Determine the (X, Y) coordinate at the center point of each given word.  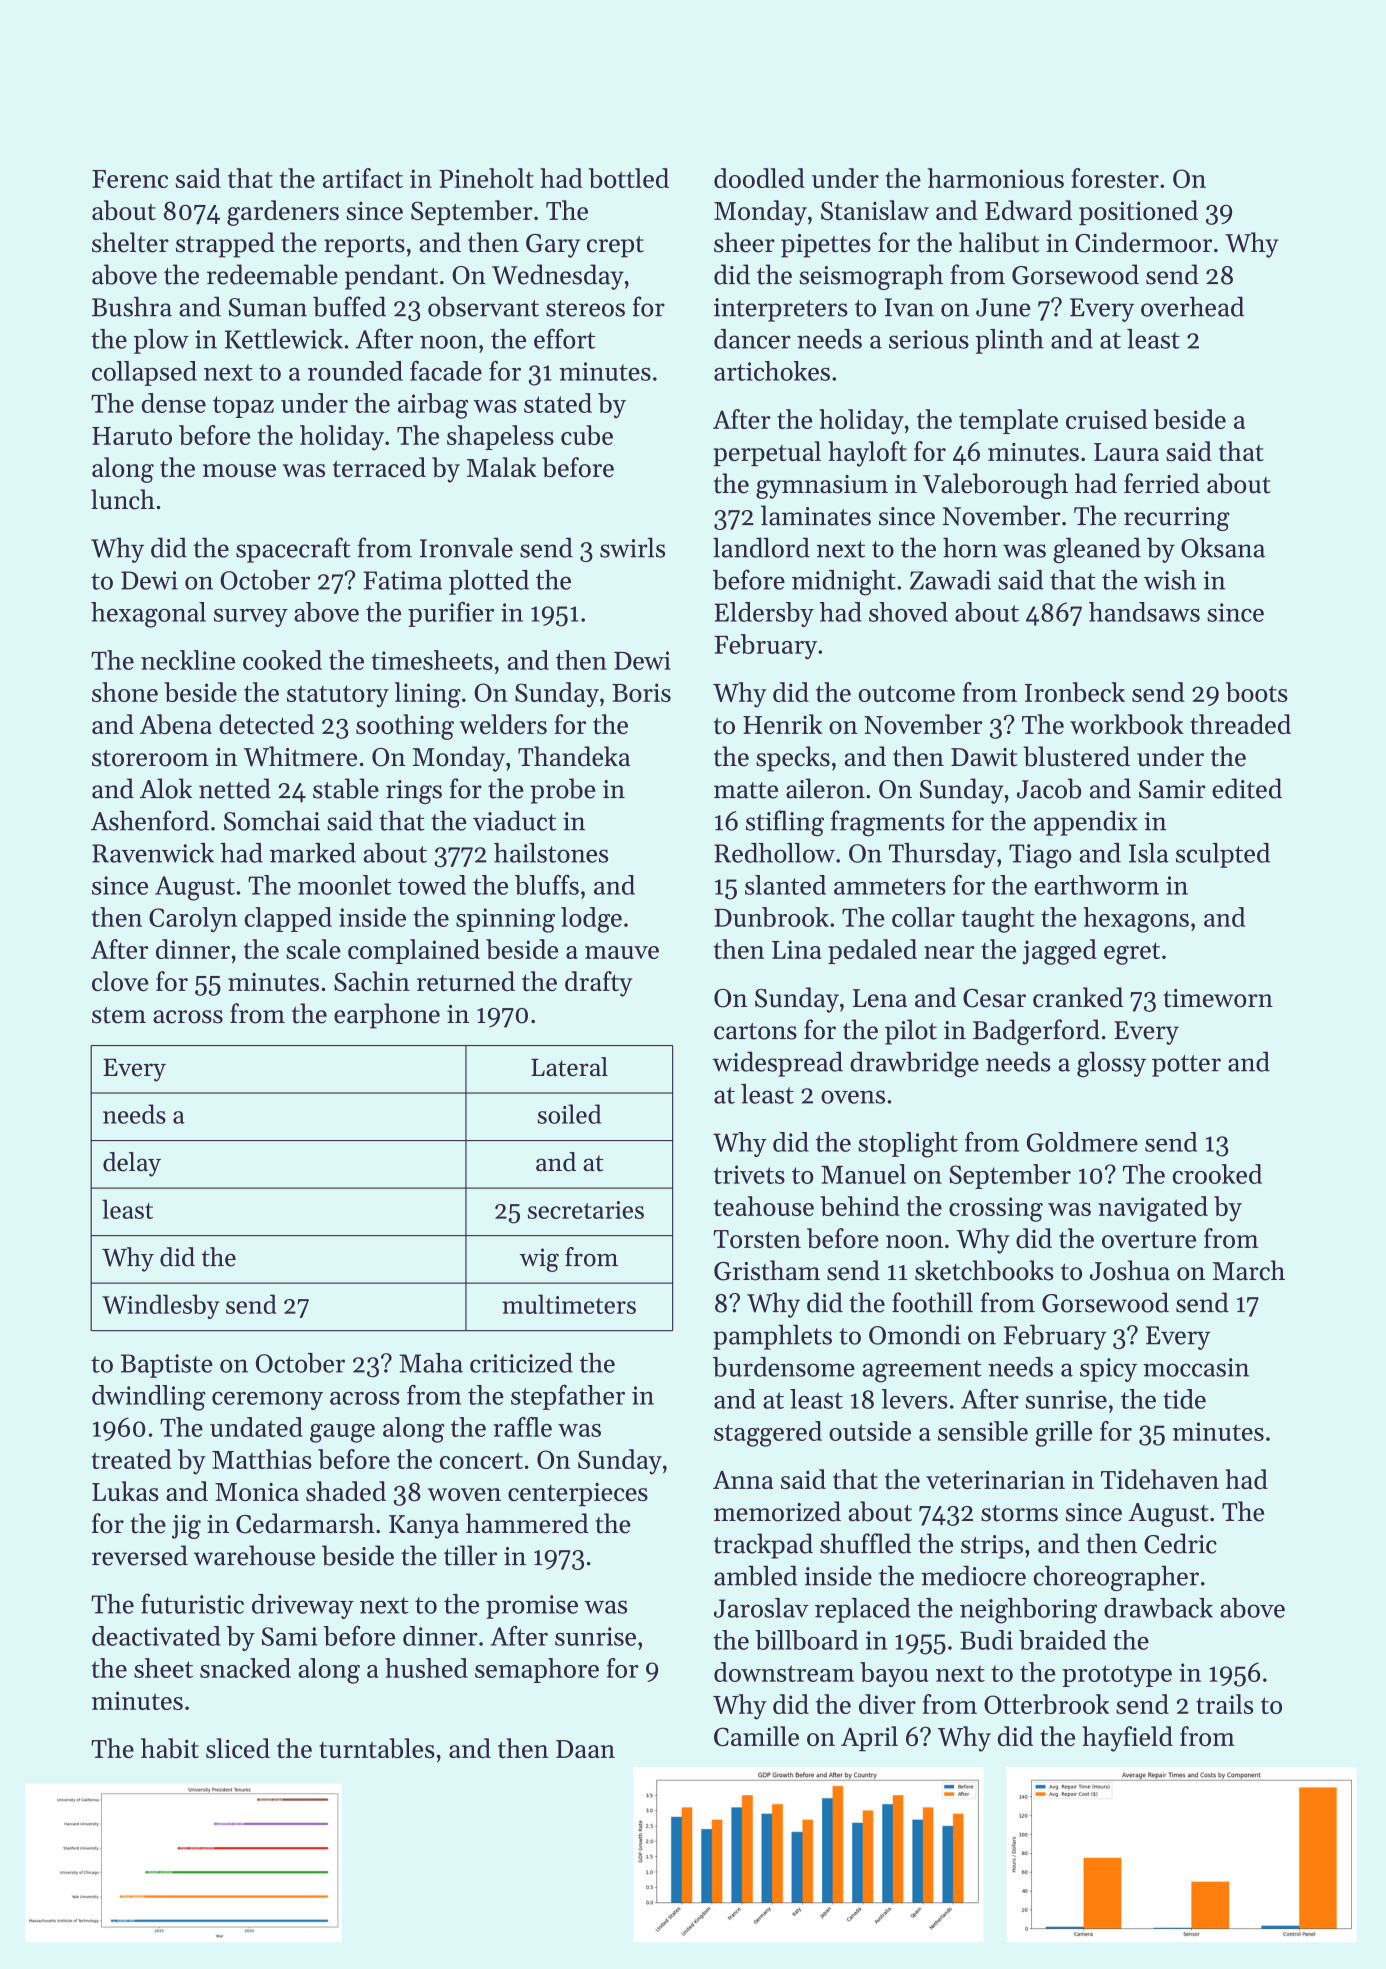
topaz (243, 407)
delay (132, 1164)
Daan (585, 1749)
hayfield (1127, 1739)
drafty (598, 984)
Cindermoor (1143, 242)
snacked (245, 1668)
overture (1149, 1240)
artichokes (772, 371)
